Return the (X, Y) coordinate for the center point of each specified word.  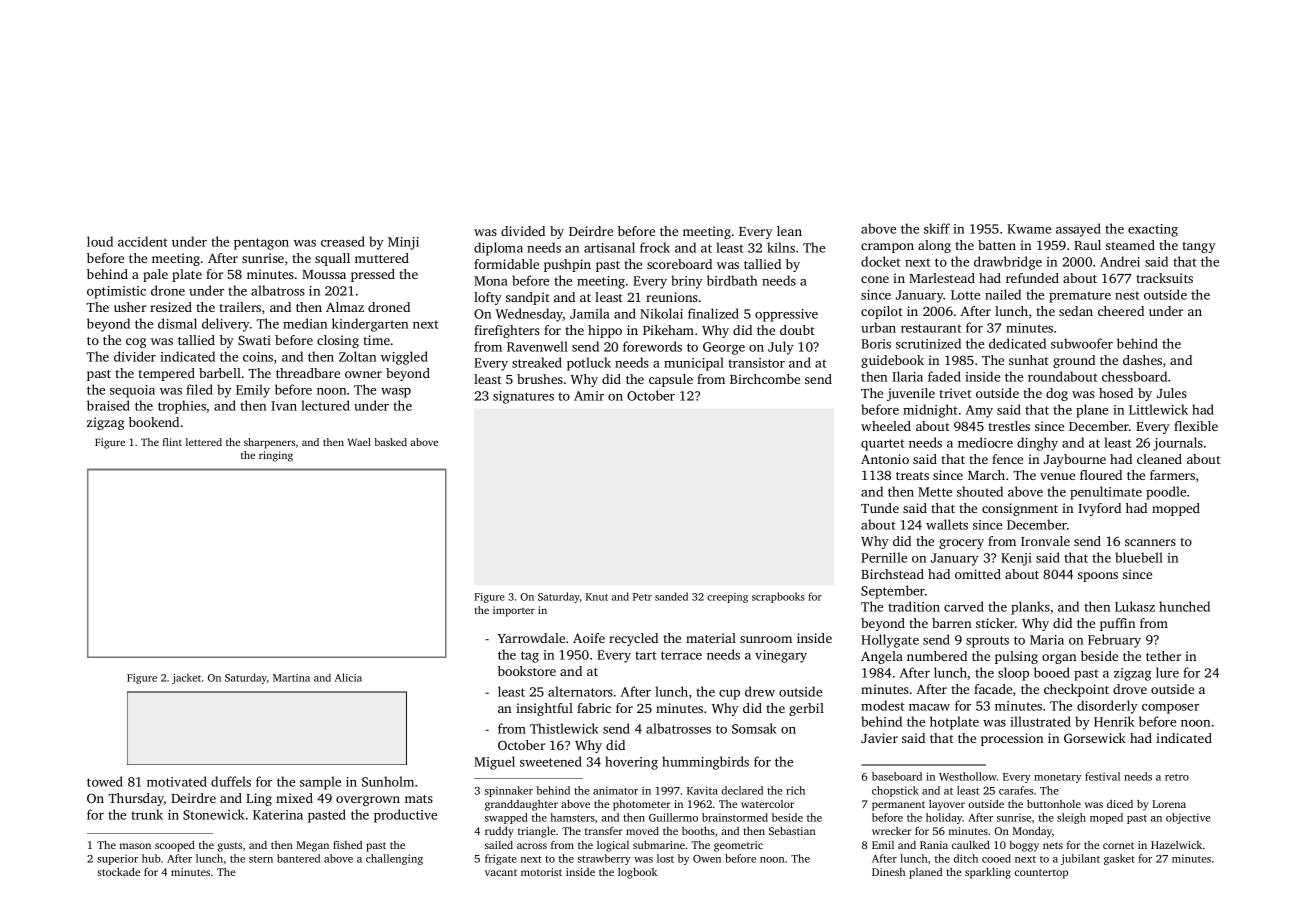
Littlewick (1158, 409)
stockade (118, 871)
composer (1170, 709)
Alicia (348, 677)
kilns (781, 247)
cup (729, 695)
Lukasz (1135, 606)
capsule (671, 380)
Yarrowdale (531, 638)
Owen (707, 859)
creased (343, 241)
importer (514, 611)
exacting (1153, 230)
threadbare (308, 373)
